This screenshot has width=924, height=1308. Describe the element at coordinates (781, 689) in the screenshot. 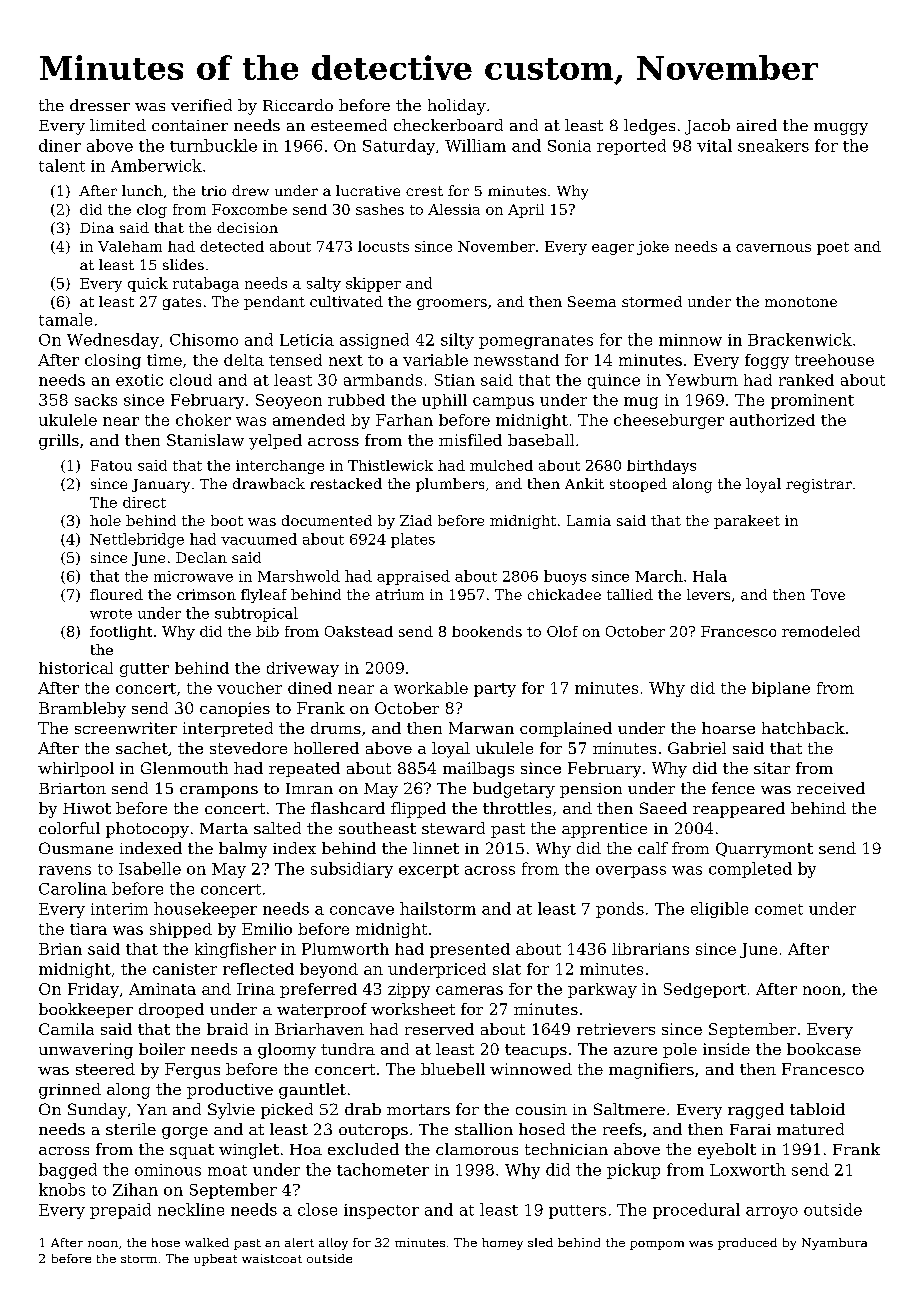

I see `biplane` at that location.
